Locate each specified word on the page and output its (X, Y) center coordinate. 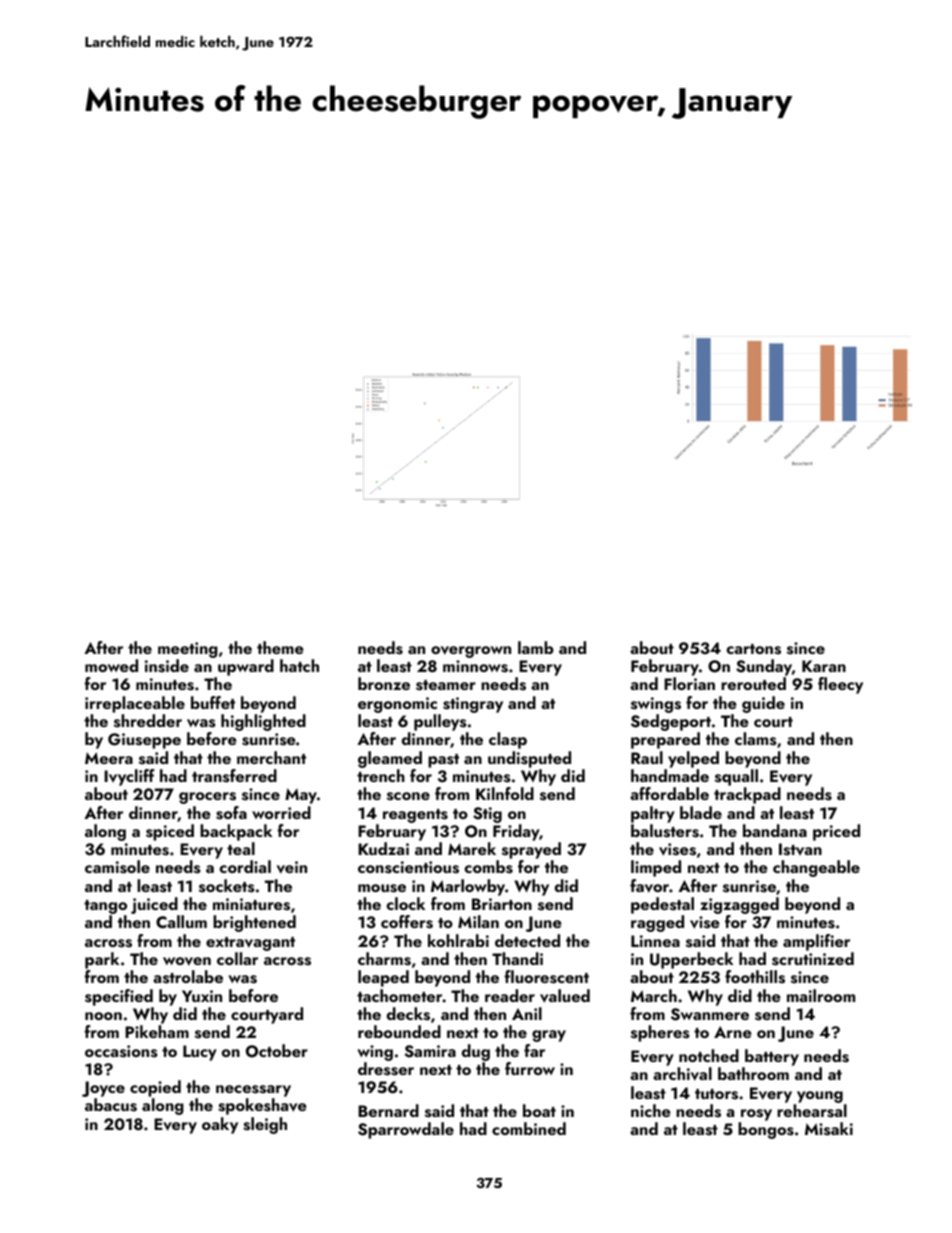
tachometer (400, 995)
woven (187, 961)
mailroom (821, 995)
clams (755, 739)
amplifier (816, 942)
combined (529, 1128)
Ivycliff (129, 777)
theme (280, 647)
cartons (754, 649)
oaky (220, 1125)
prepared (665, 740)
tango (105, 907)
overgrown (471, 652)
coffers (407, 922)
